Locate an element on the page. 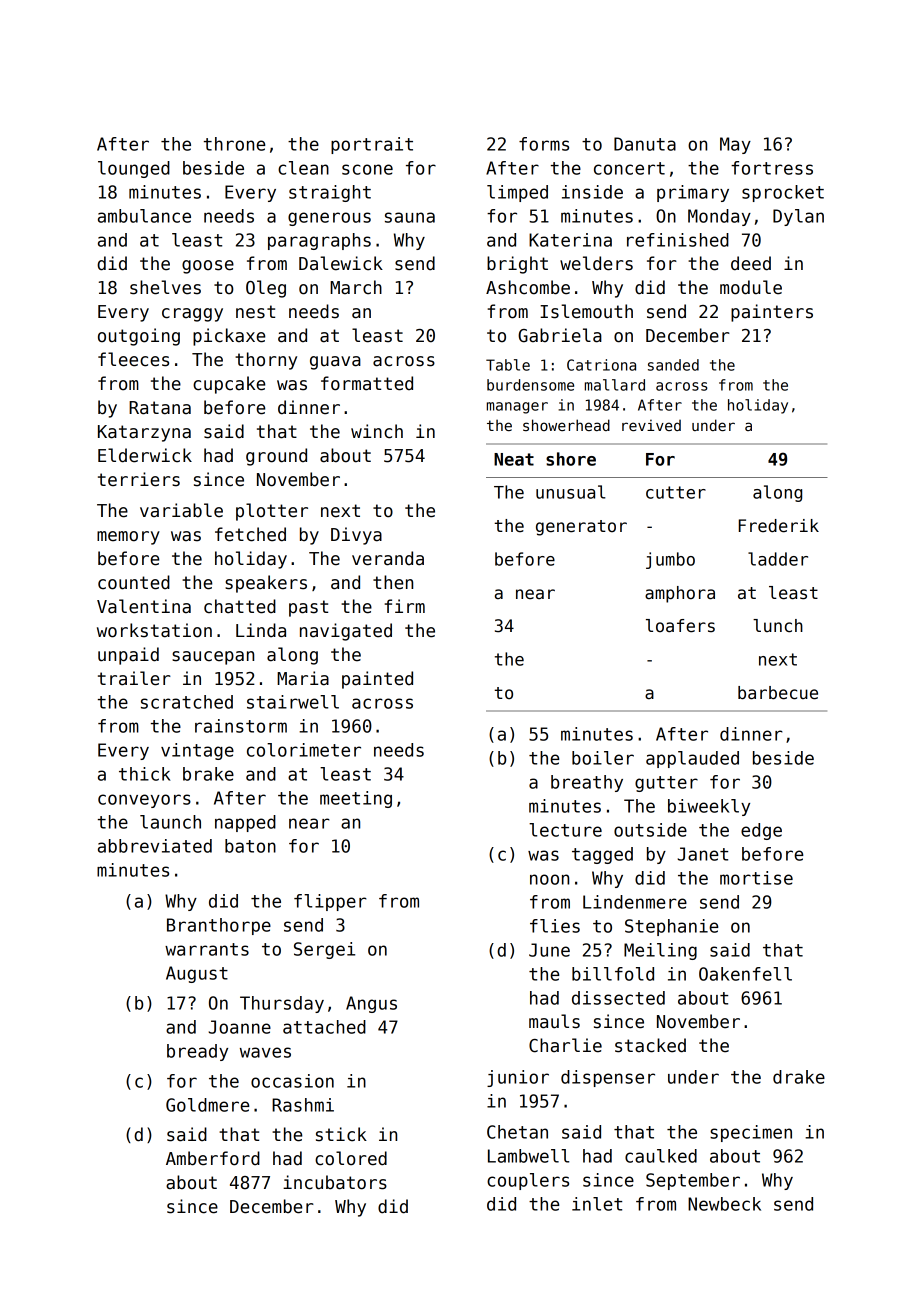 This document has height=1311, width=924. March is located at coordinates (356, 287).
